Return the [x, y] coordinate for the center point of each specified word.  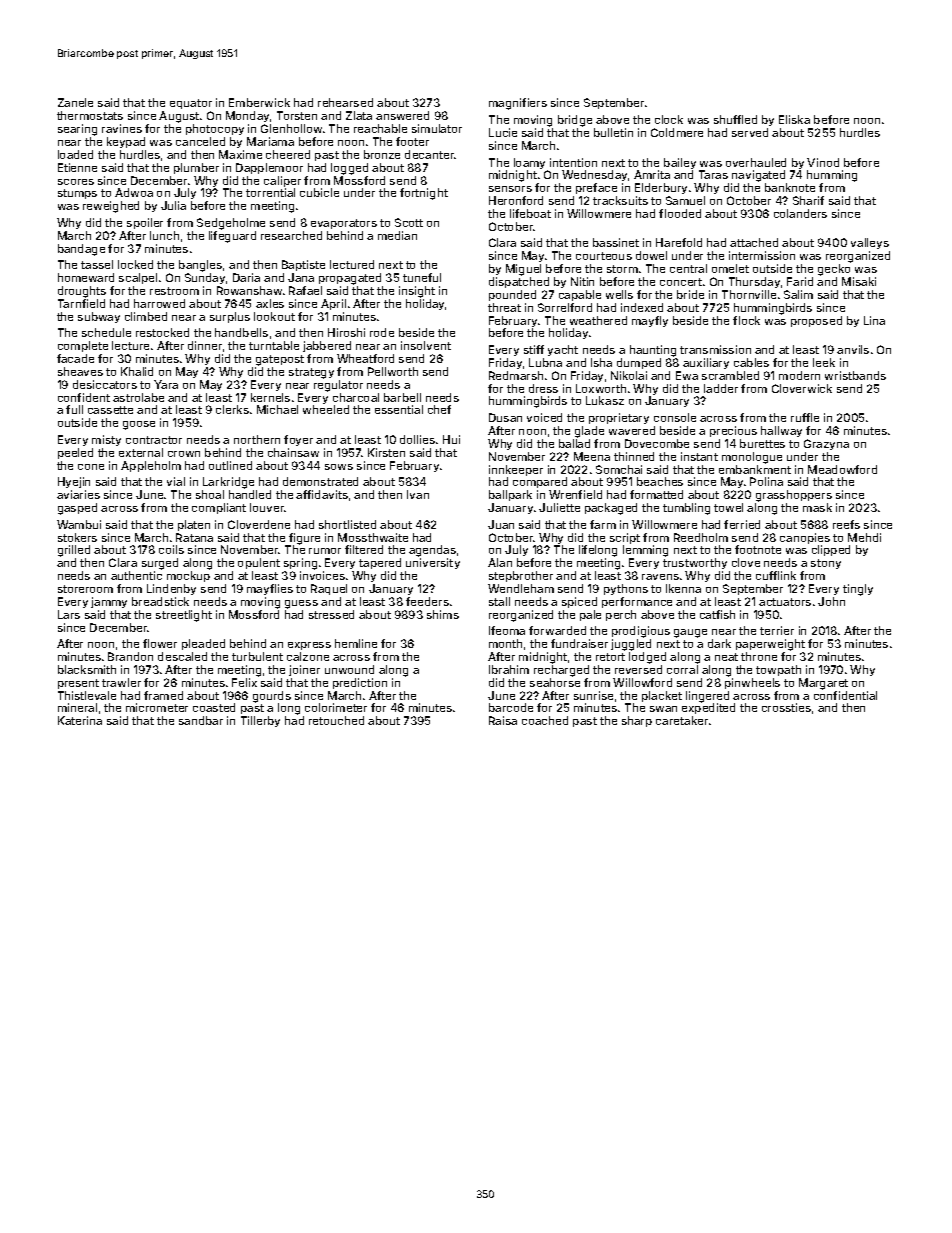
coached [545, 720]
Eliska [794, 119]
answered [402, 115]
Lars [69, 614]
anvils [853, 349]
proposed [816, 321]
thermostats [90, 115]
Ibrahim [509, 669]
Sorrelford [565, 307]
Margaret [823, 684]
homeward [86, 277]
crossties [786, 707]
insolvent [426, 345]
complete [83, 346]
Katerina [80, 720]
